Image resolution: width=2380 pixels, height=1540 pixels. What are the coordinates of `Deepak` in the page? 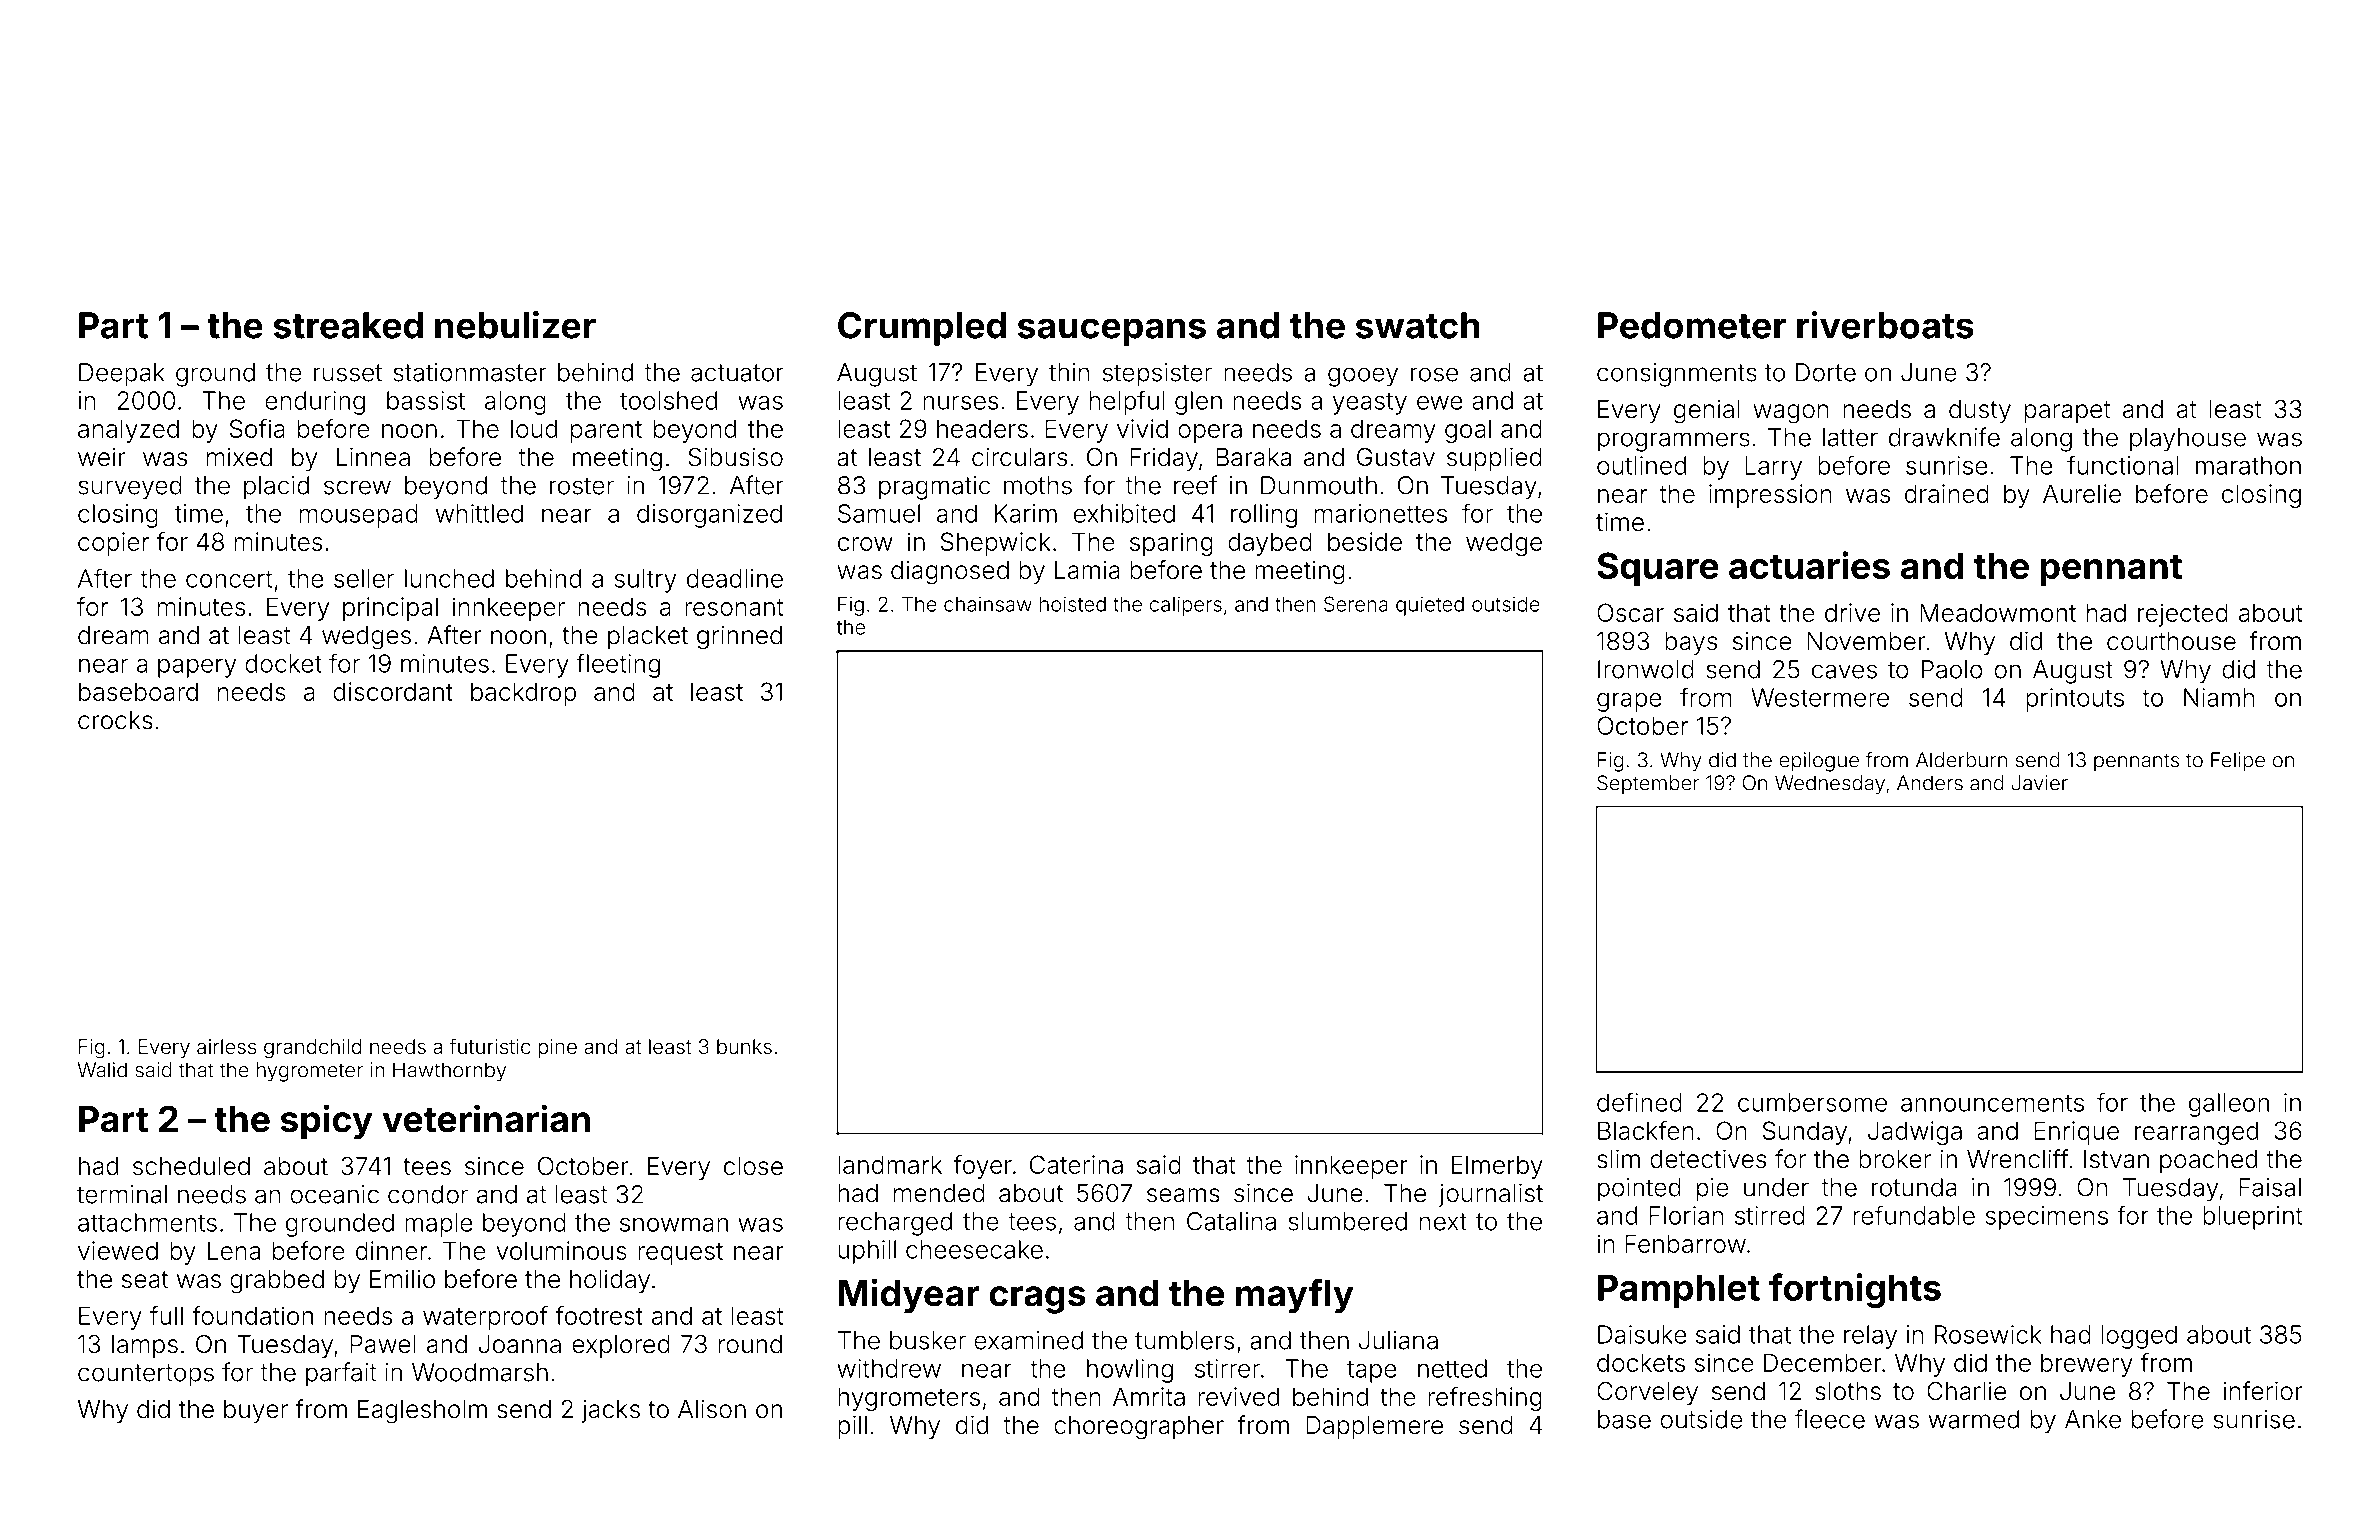 It's located at (122, 375).
